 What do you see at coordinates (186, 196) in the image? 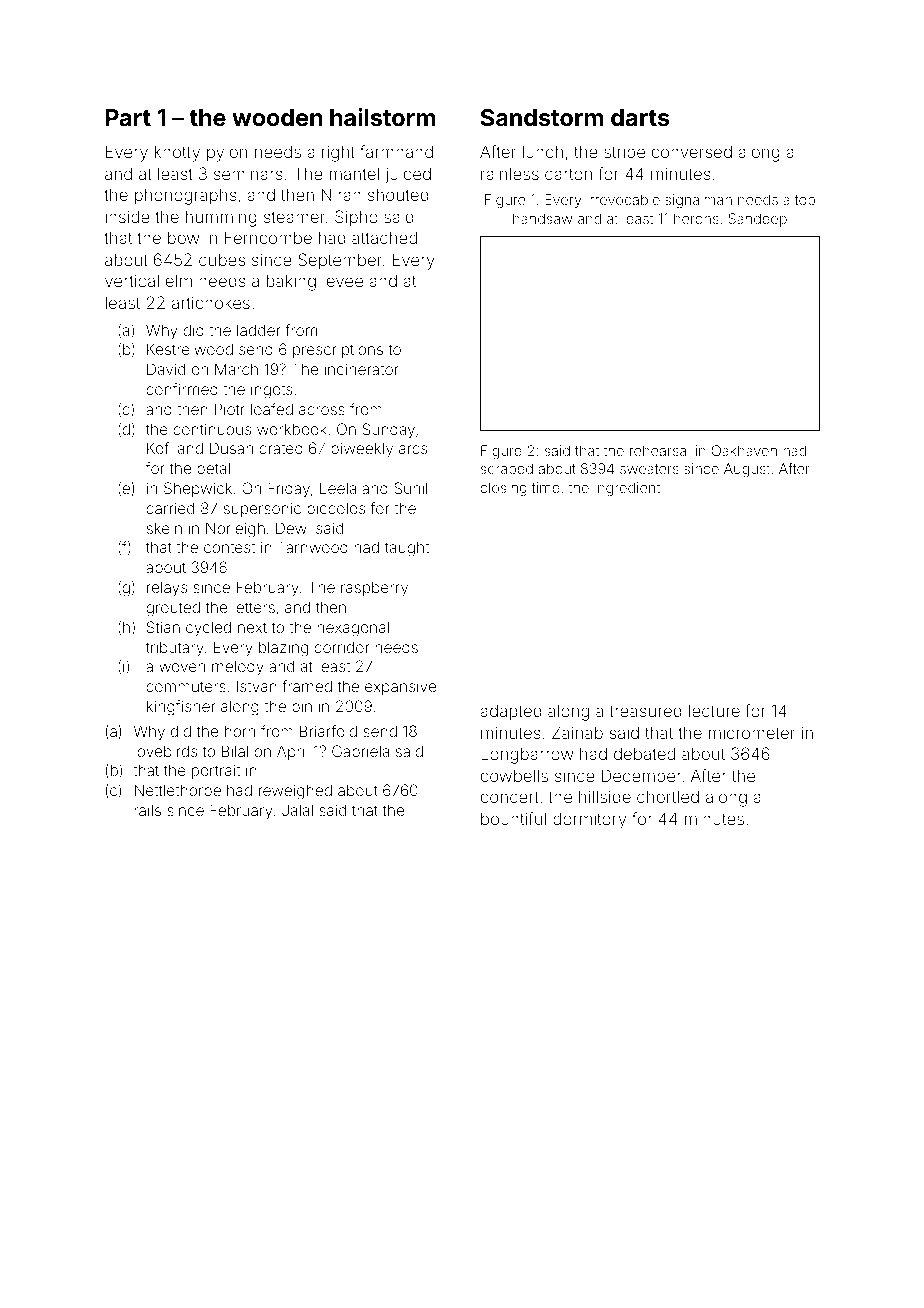
I see `phonographs` at bounding box center [186, 196].
